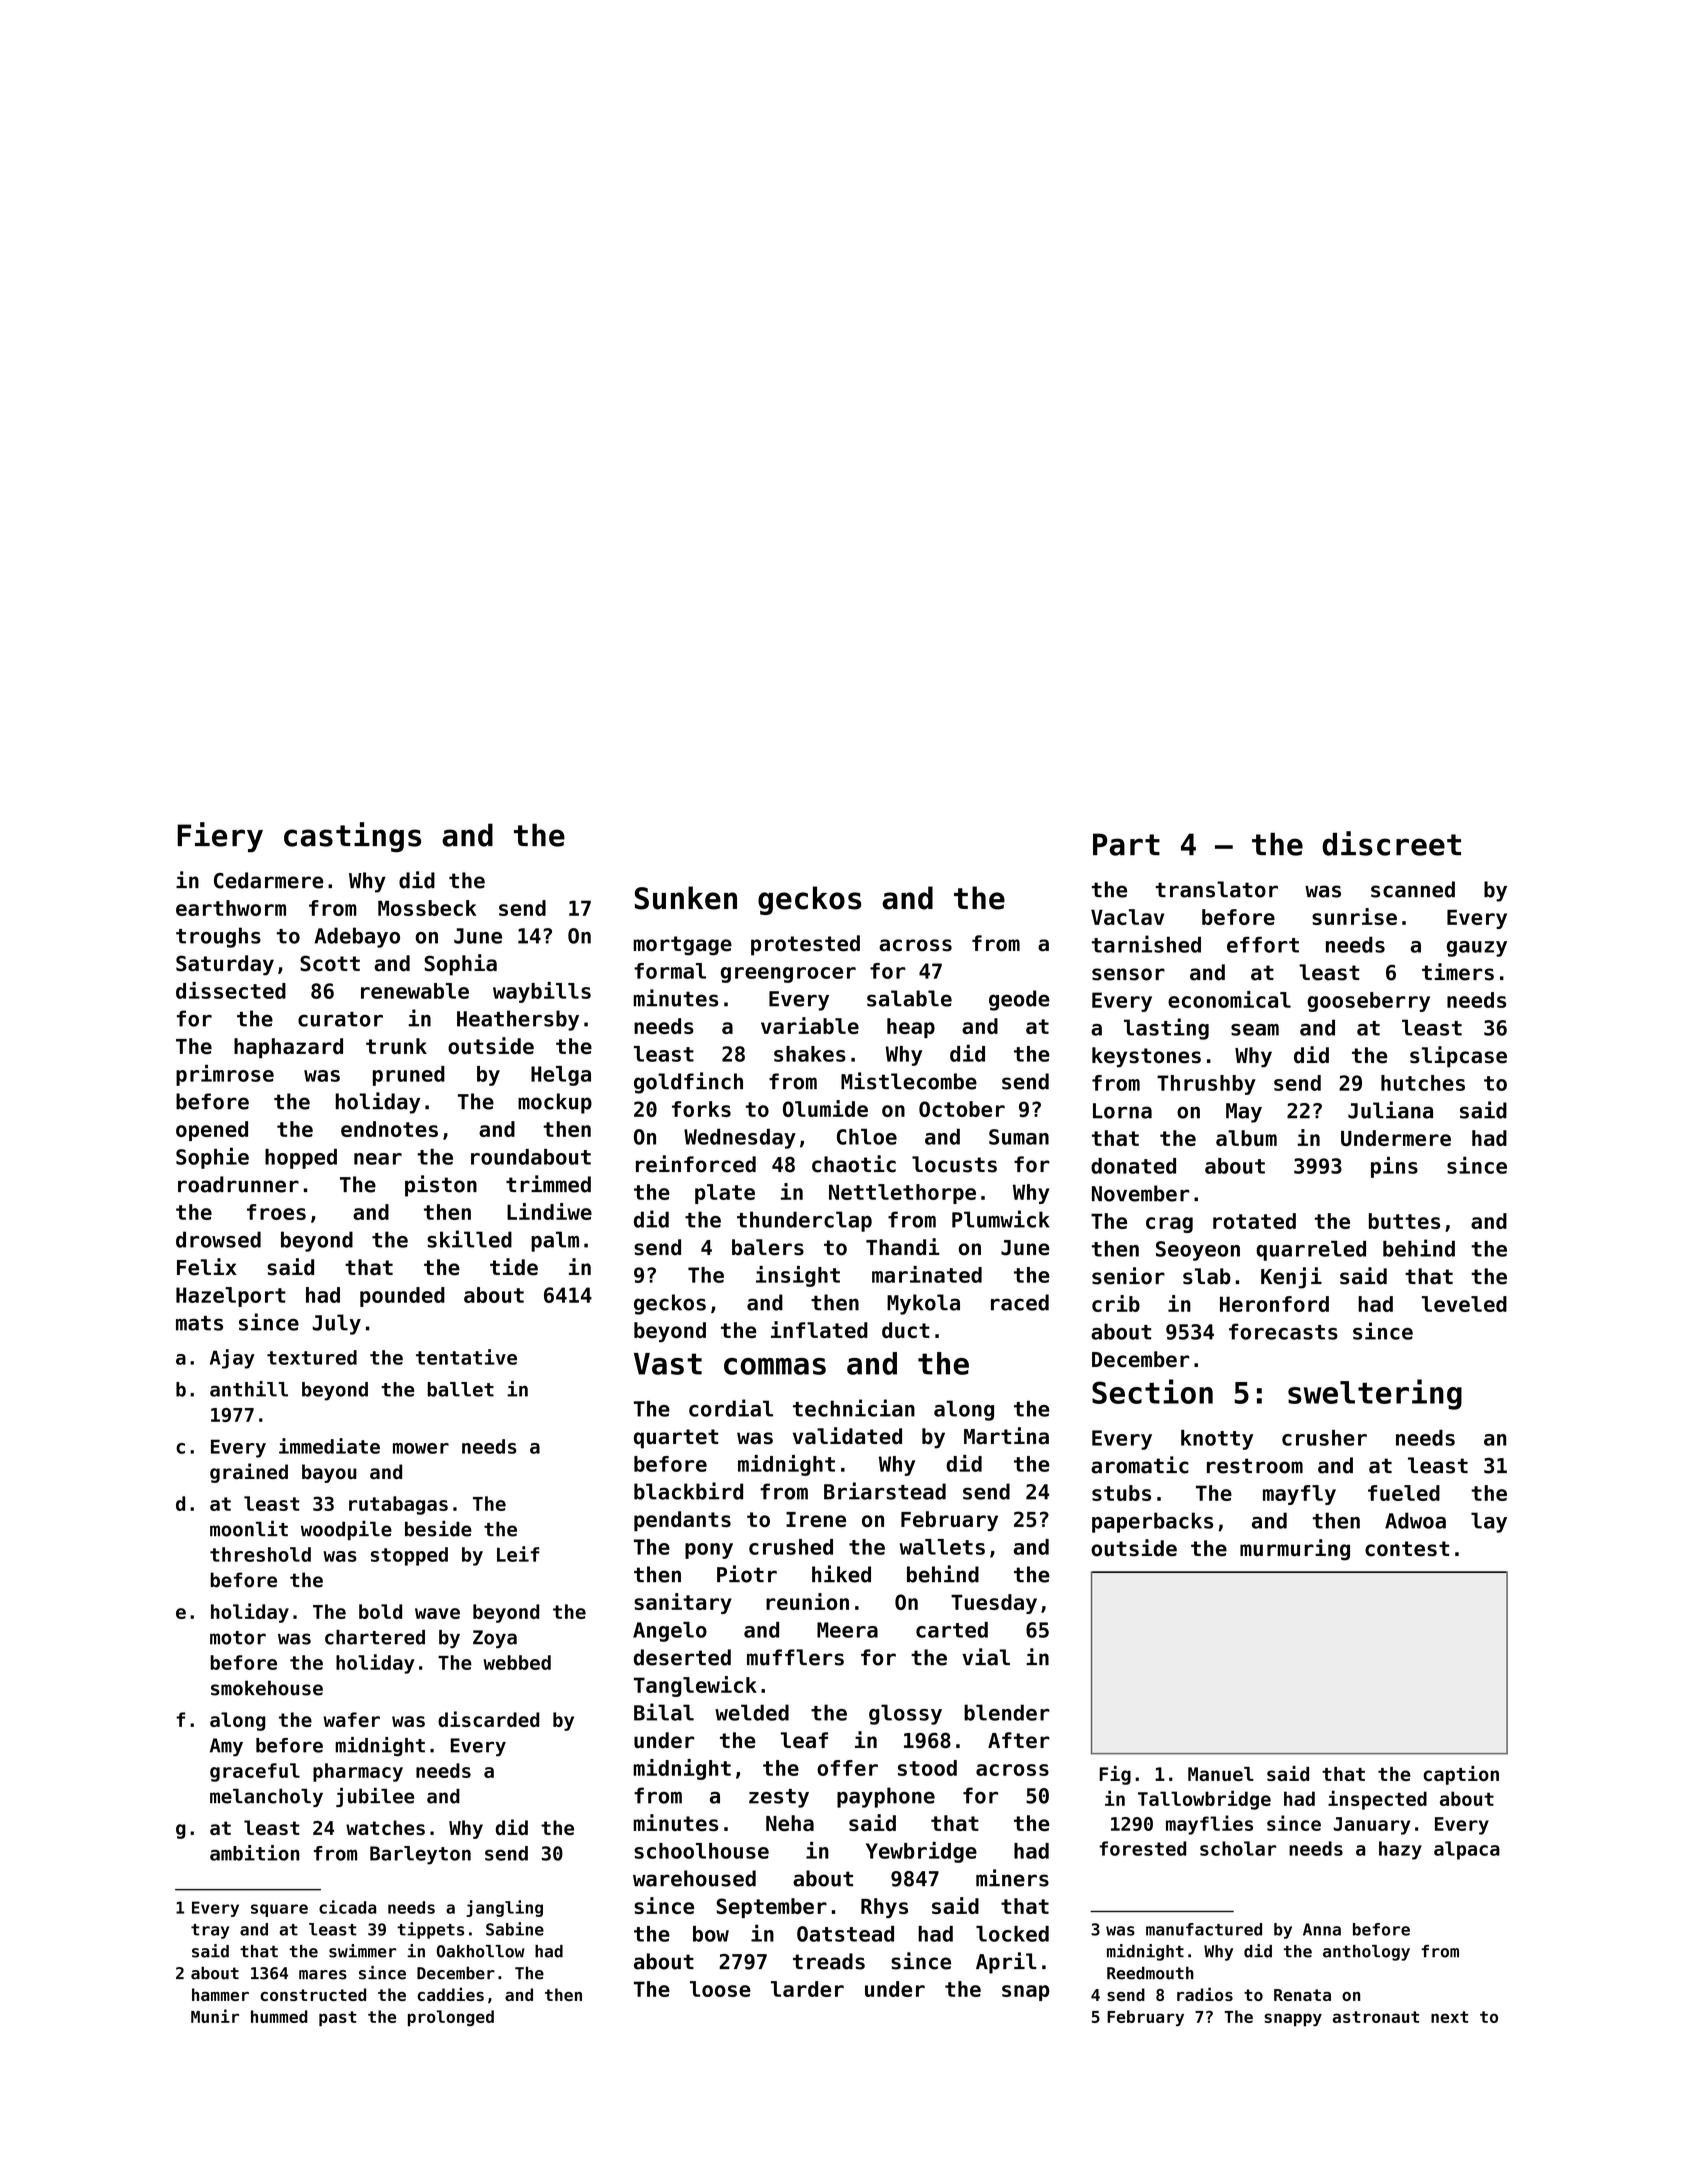 The width and height of the screenshot is (1683, 2178). I want to click on discreet, so click(1391, 843).
